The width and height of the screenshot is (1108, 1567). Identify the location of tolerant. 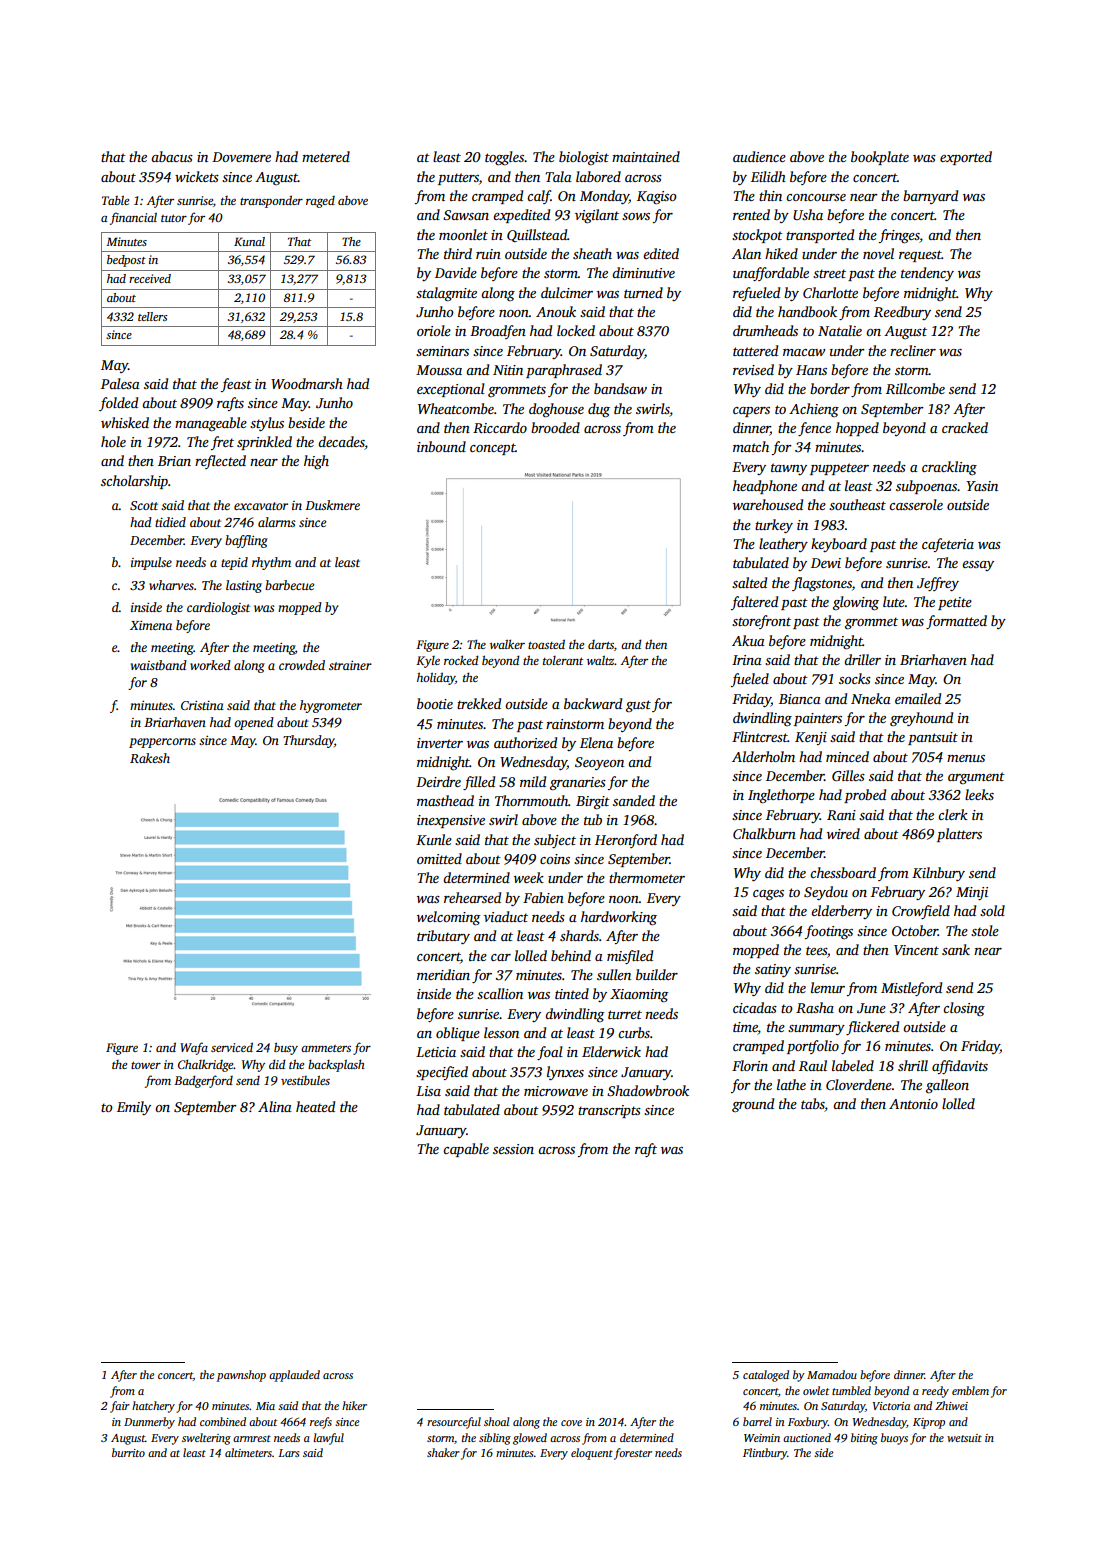
(563, 660).
